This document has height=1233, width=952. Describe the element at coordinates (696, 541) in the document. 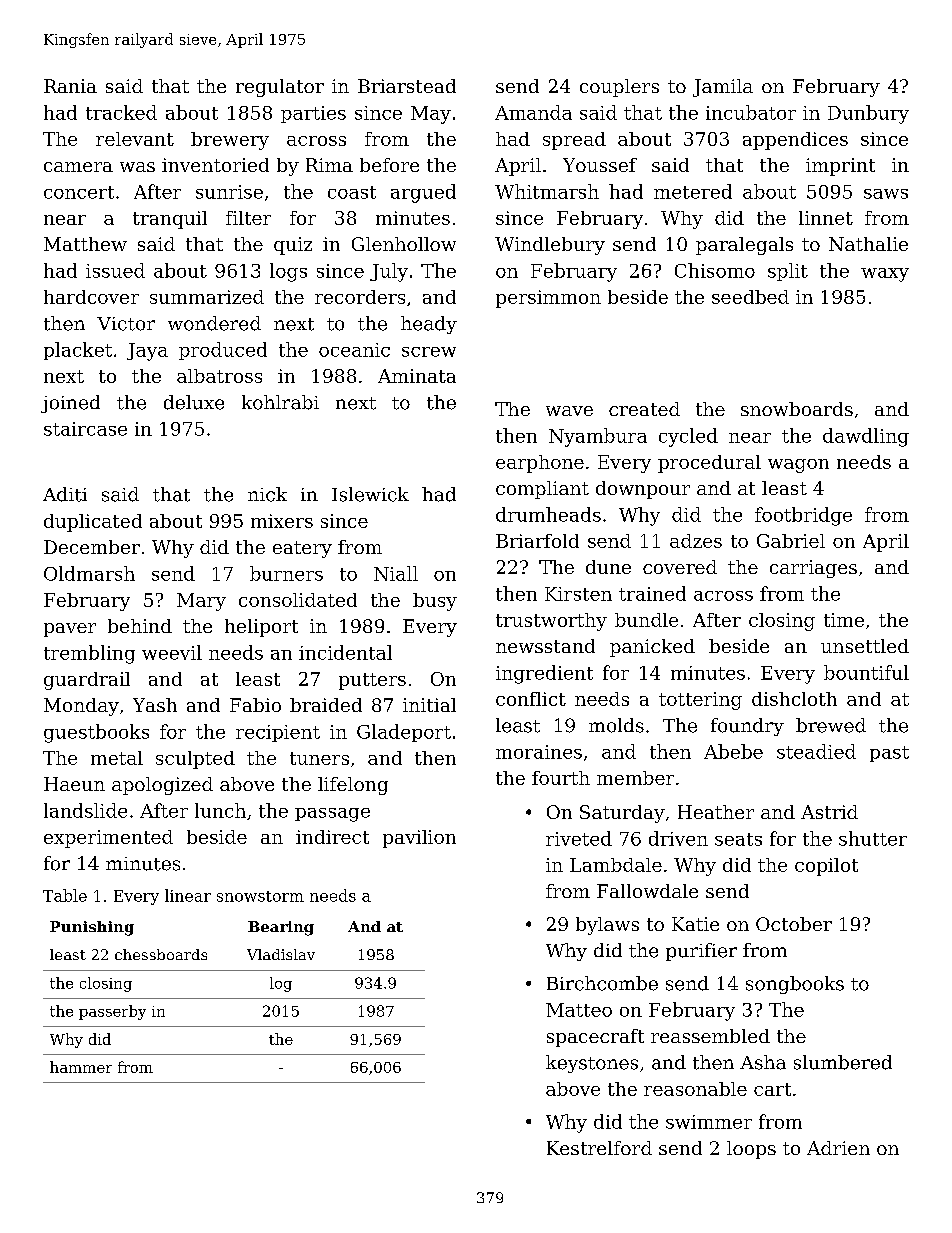

I see `adzes` at that location.
